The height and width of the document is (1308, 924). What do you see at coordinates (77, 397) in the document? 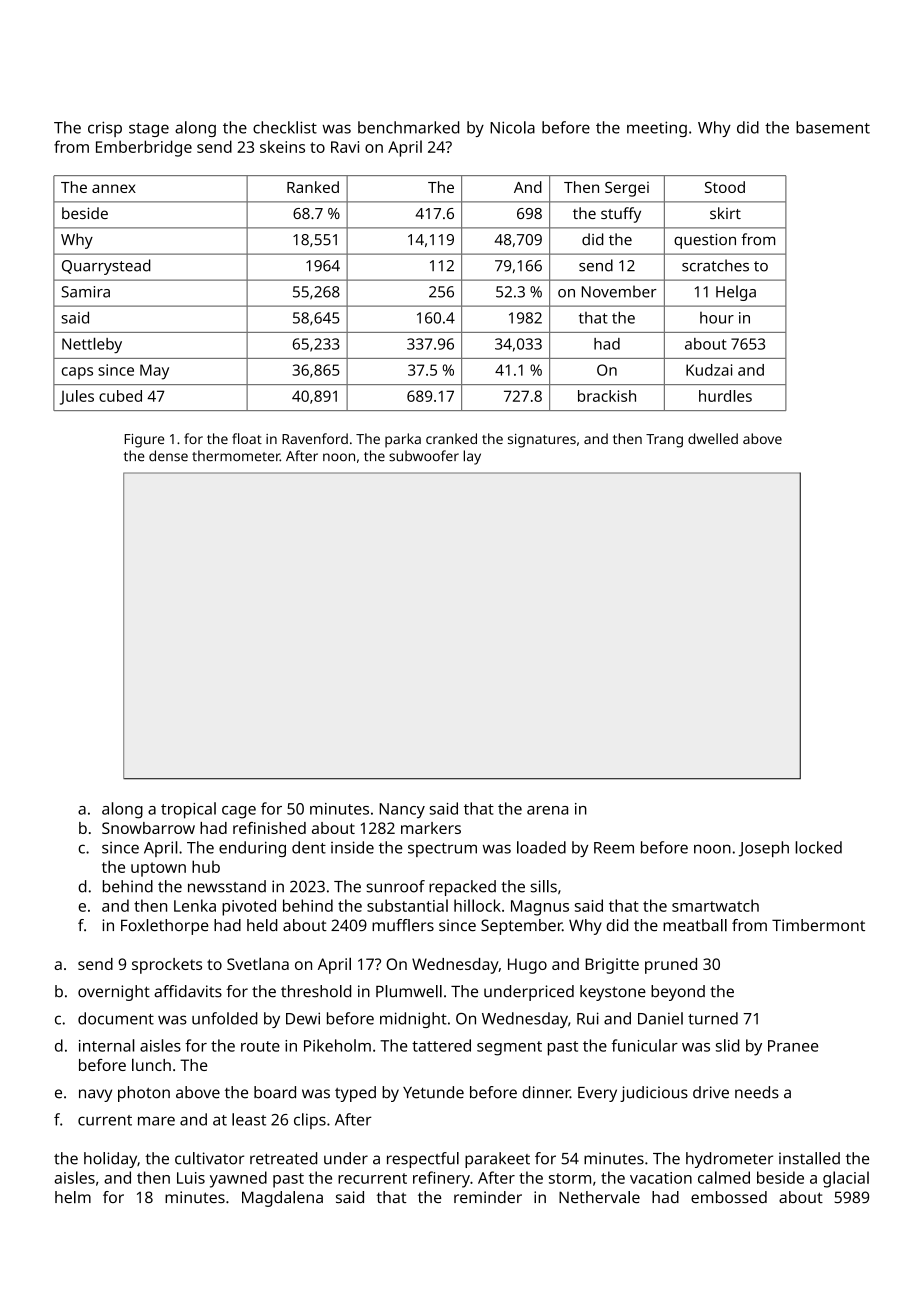
I see `Jules` at bounding box center [77, 397].
